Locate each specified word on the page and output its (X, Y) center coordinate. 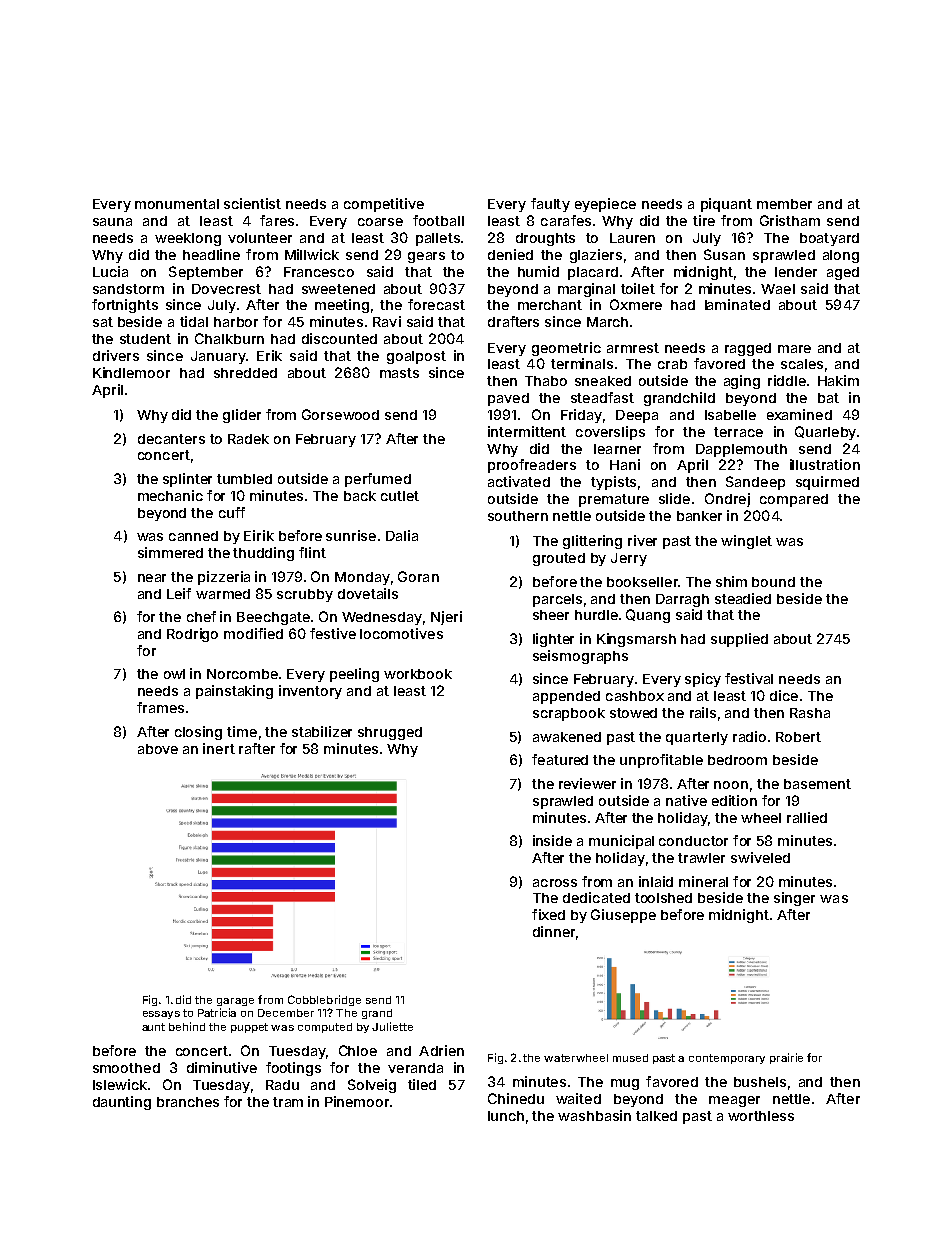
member (784, 204)
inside (552, 840)
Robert (798, 737)
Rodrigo (192, 635)
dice (784, 695)
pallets (438, 239)
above (158, 749)
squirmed (827, 483)
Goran (418, 576)
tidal (194, 321)
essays (161, 1015)
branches (188, 1102)
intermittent (527, 431)
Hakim (838, 380)
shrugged (390, 733)
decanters (171, 439)
